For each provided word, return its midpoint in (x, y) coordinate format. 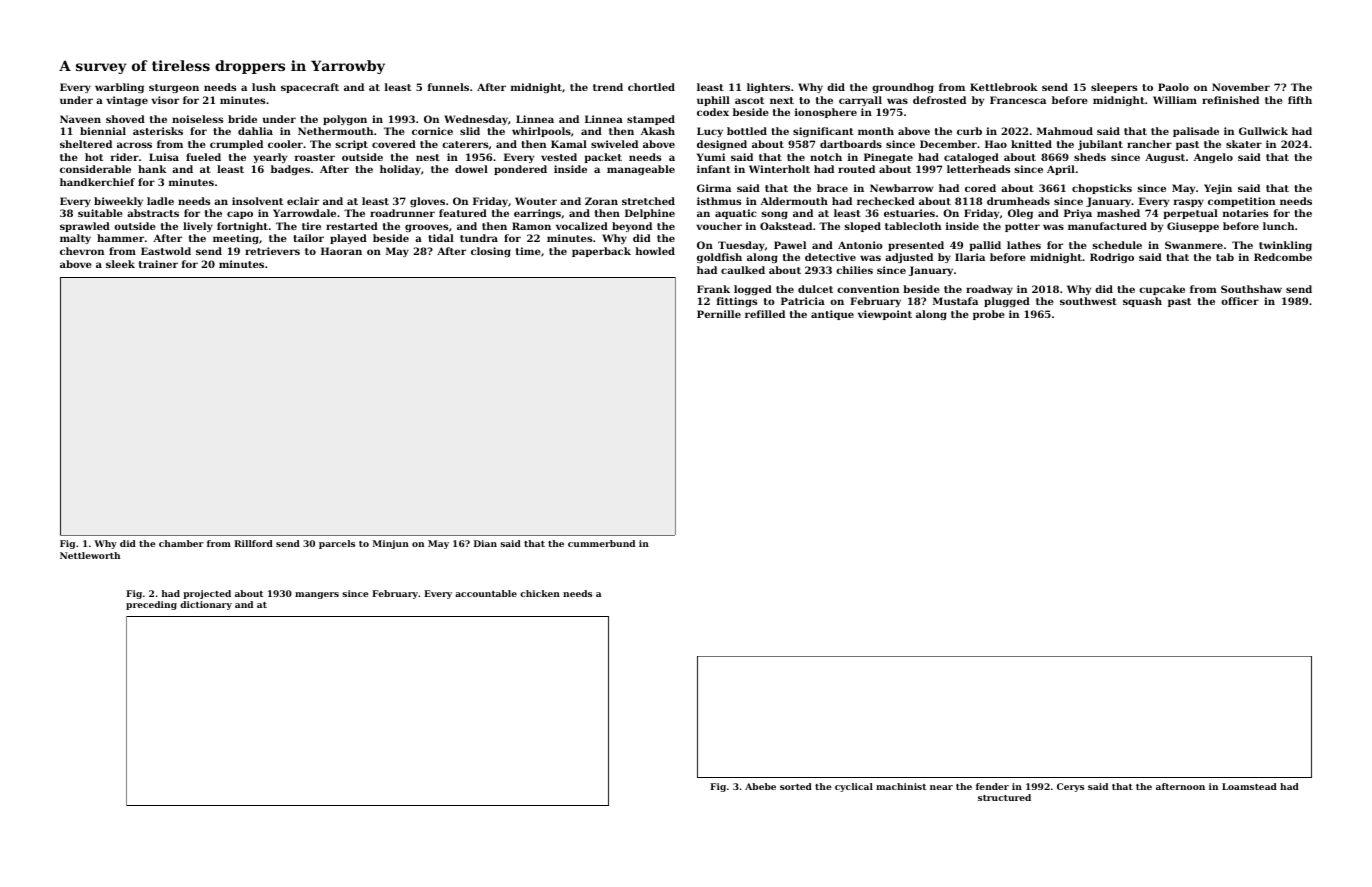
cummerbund (601, 543)
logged (753, 290)
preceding (151, 605)
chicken (540, 593)
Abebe (760, 786)
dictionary (206, 605)
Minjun (391, 544)
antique (832, 315)
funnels (448, 87)
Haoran (341, 251)
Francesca (1018, 100)
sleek (120, 264)
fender (992, 786)
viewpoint (885, 315)
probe (989, 315)
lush (264, 87)
